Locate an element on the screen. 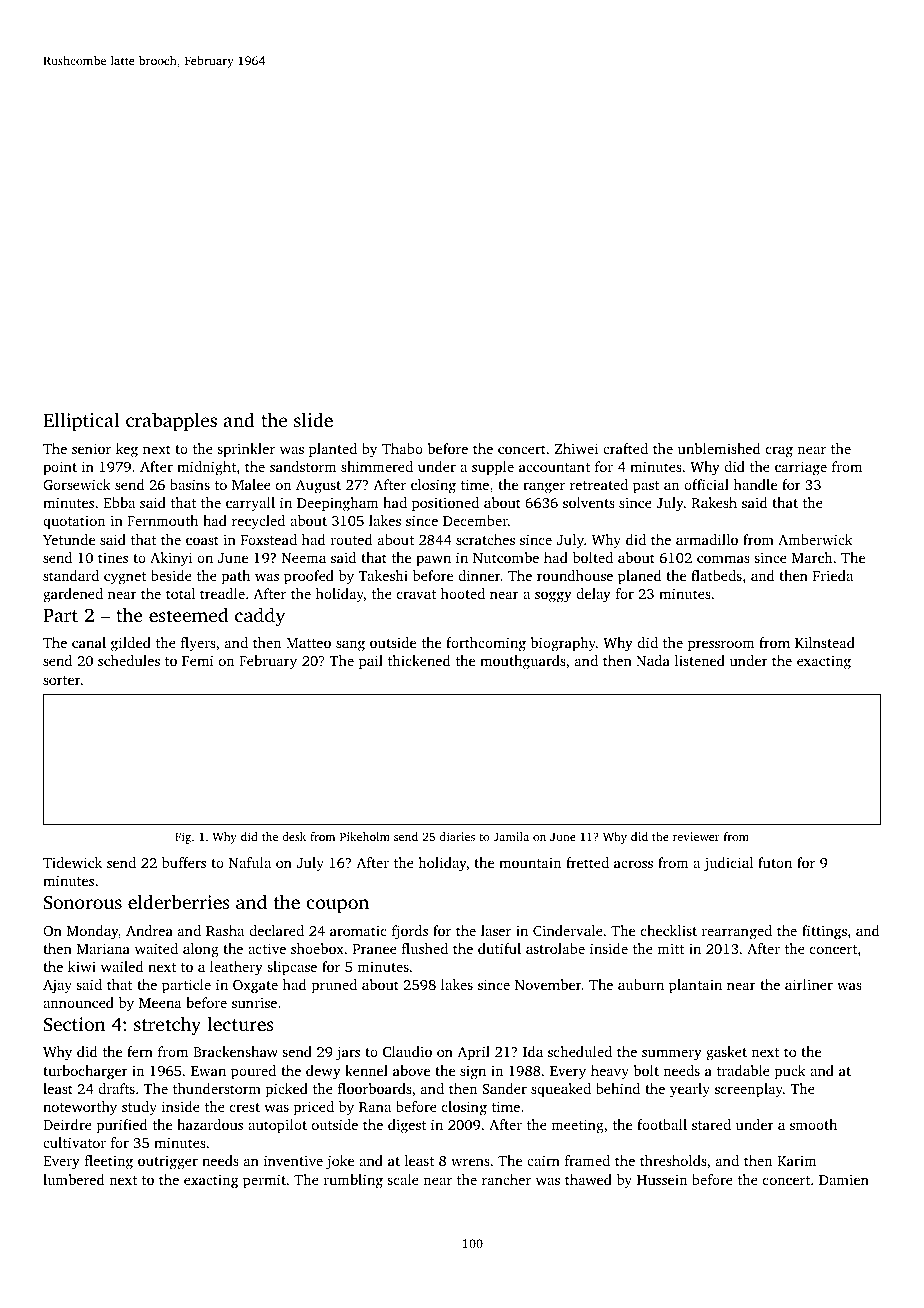 The width and height of the screenshot is (924, 1308). noteworthy is located at coordinates (80, 1108).
